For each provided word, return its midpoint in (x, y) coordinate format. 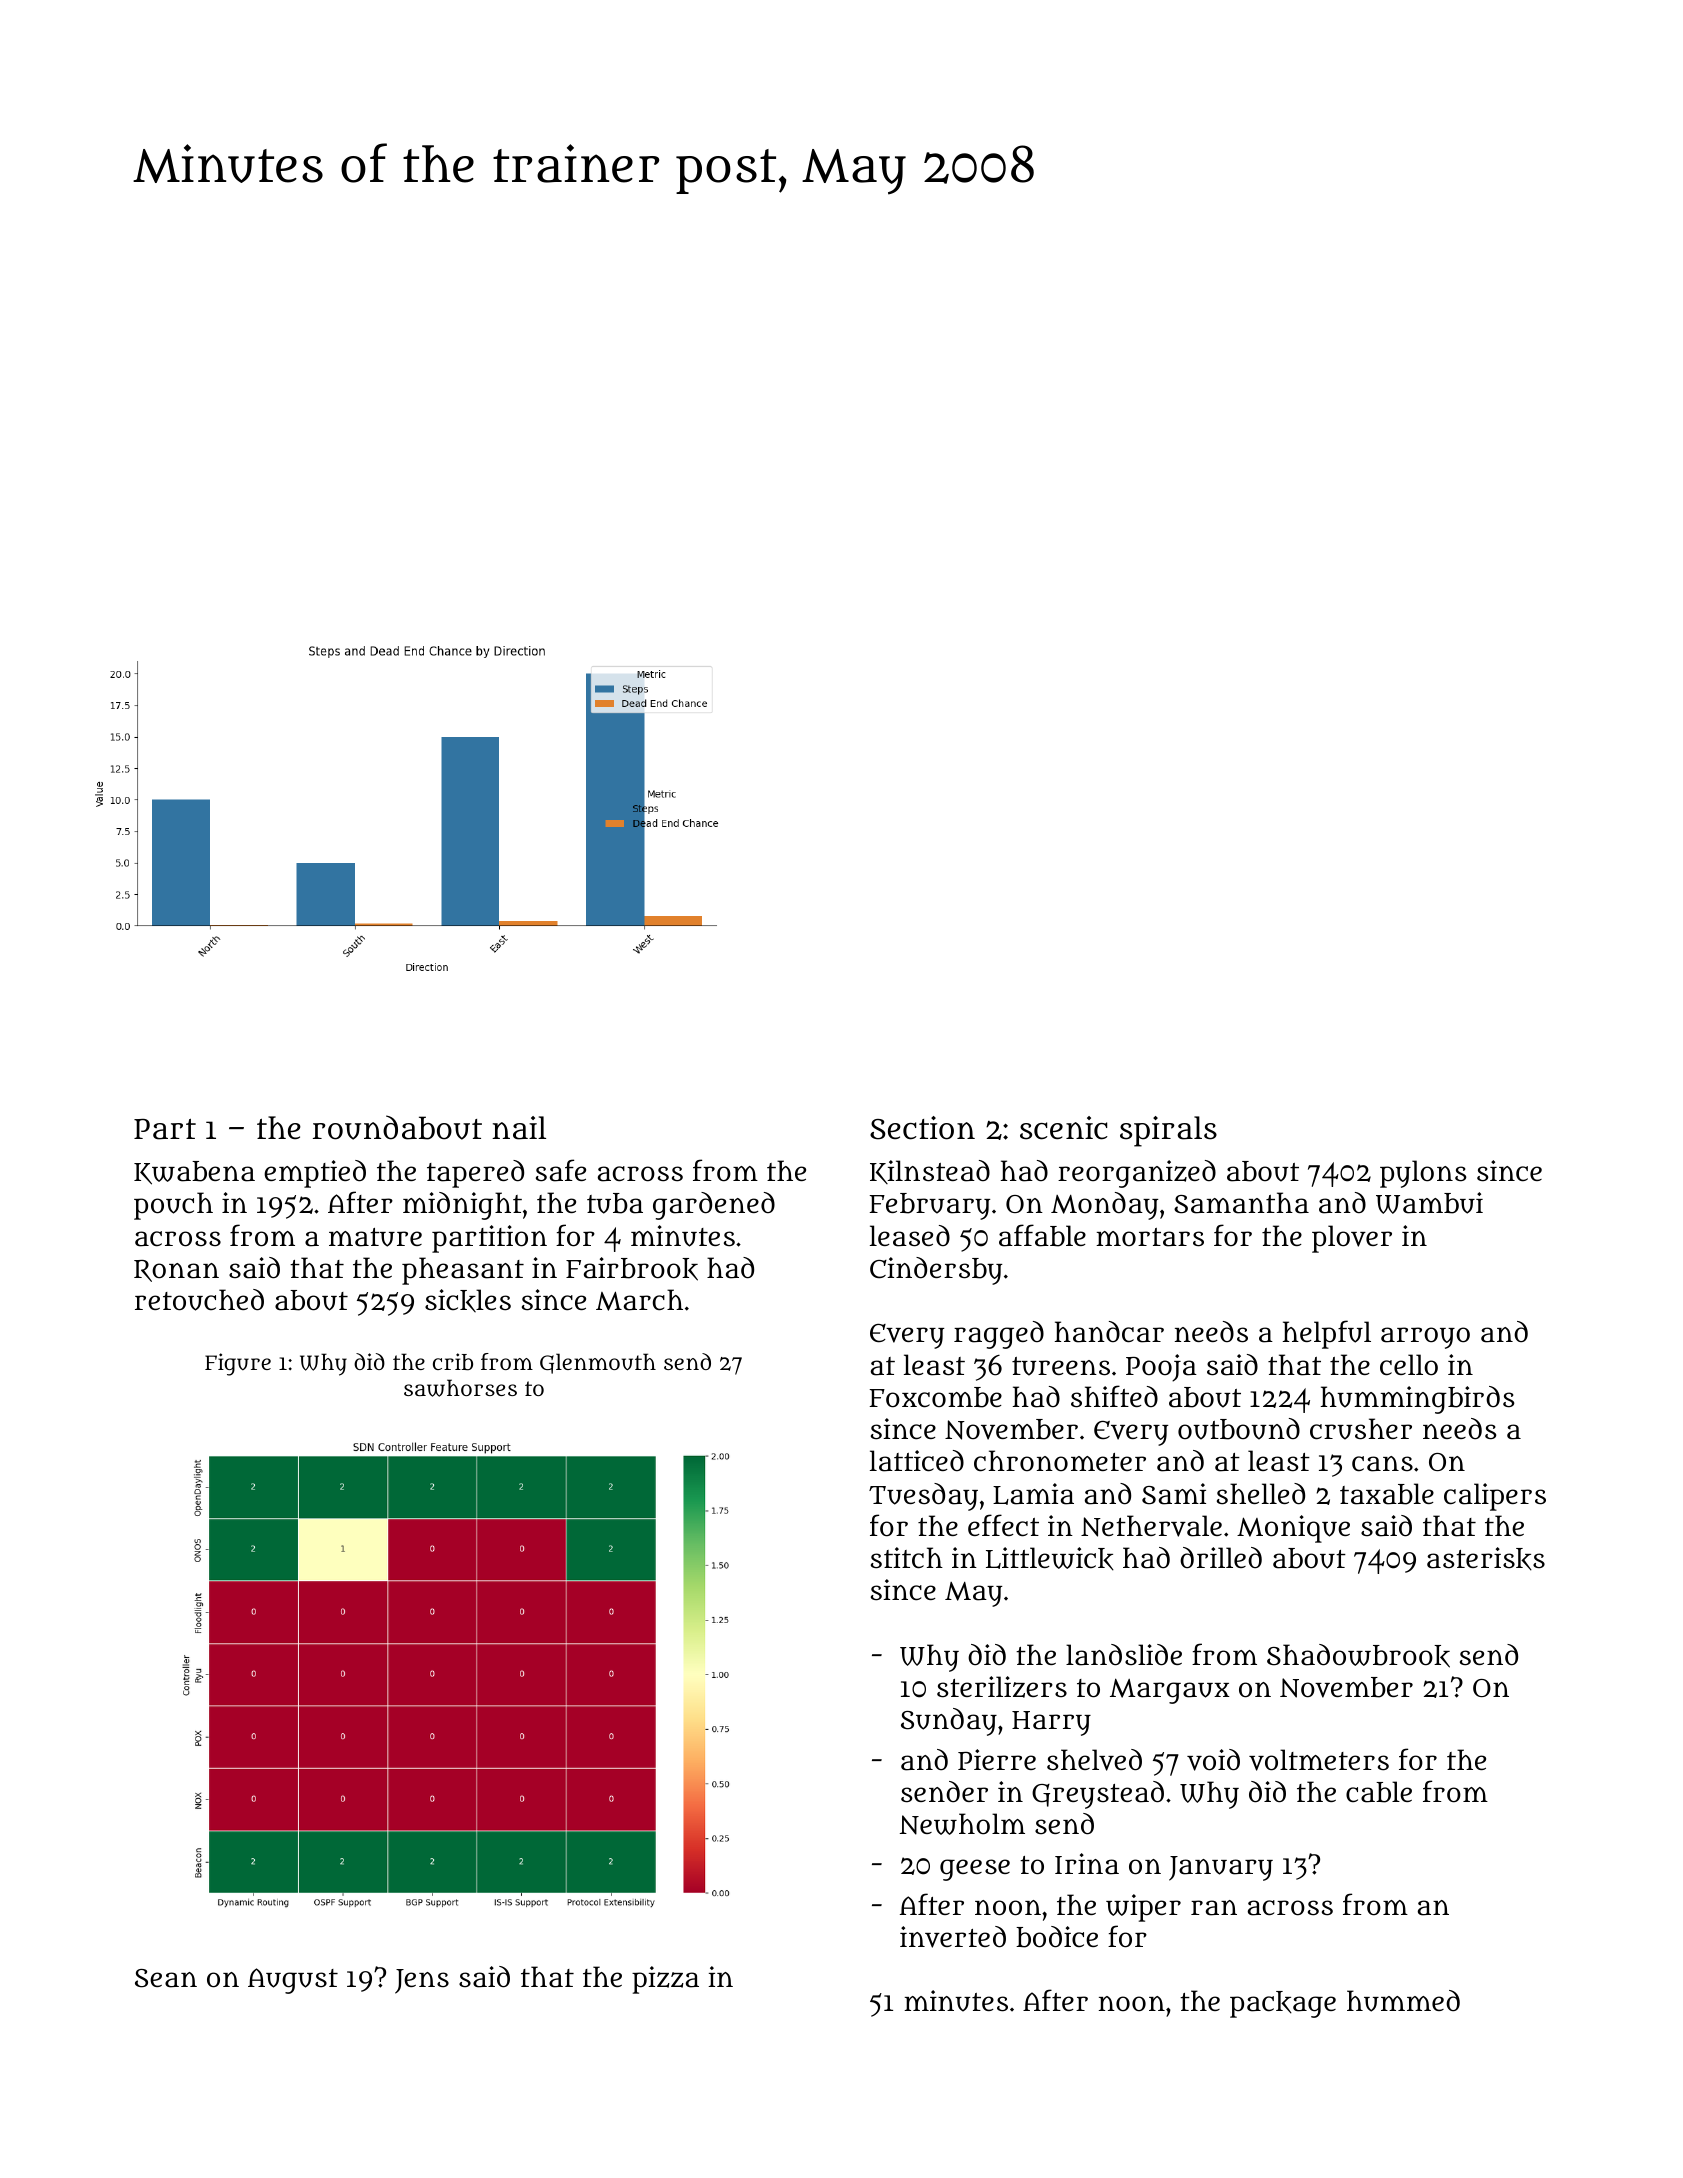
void (1213, 1760)
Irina (1087, 1864)
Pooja (1161, 1368)
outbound (1239, 1429)
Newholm (962, 1824)
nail (519, 1128)
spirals (1168, 1131)
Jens (422, 1981)
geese (975, 1870)
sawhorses (460, 1388)
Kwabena (194, 1173)
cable (1379, 1792)
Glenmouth (598, 1363)
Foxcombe (936, 1397)
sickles (468, 1300)
